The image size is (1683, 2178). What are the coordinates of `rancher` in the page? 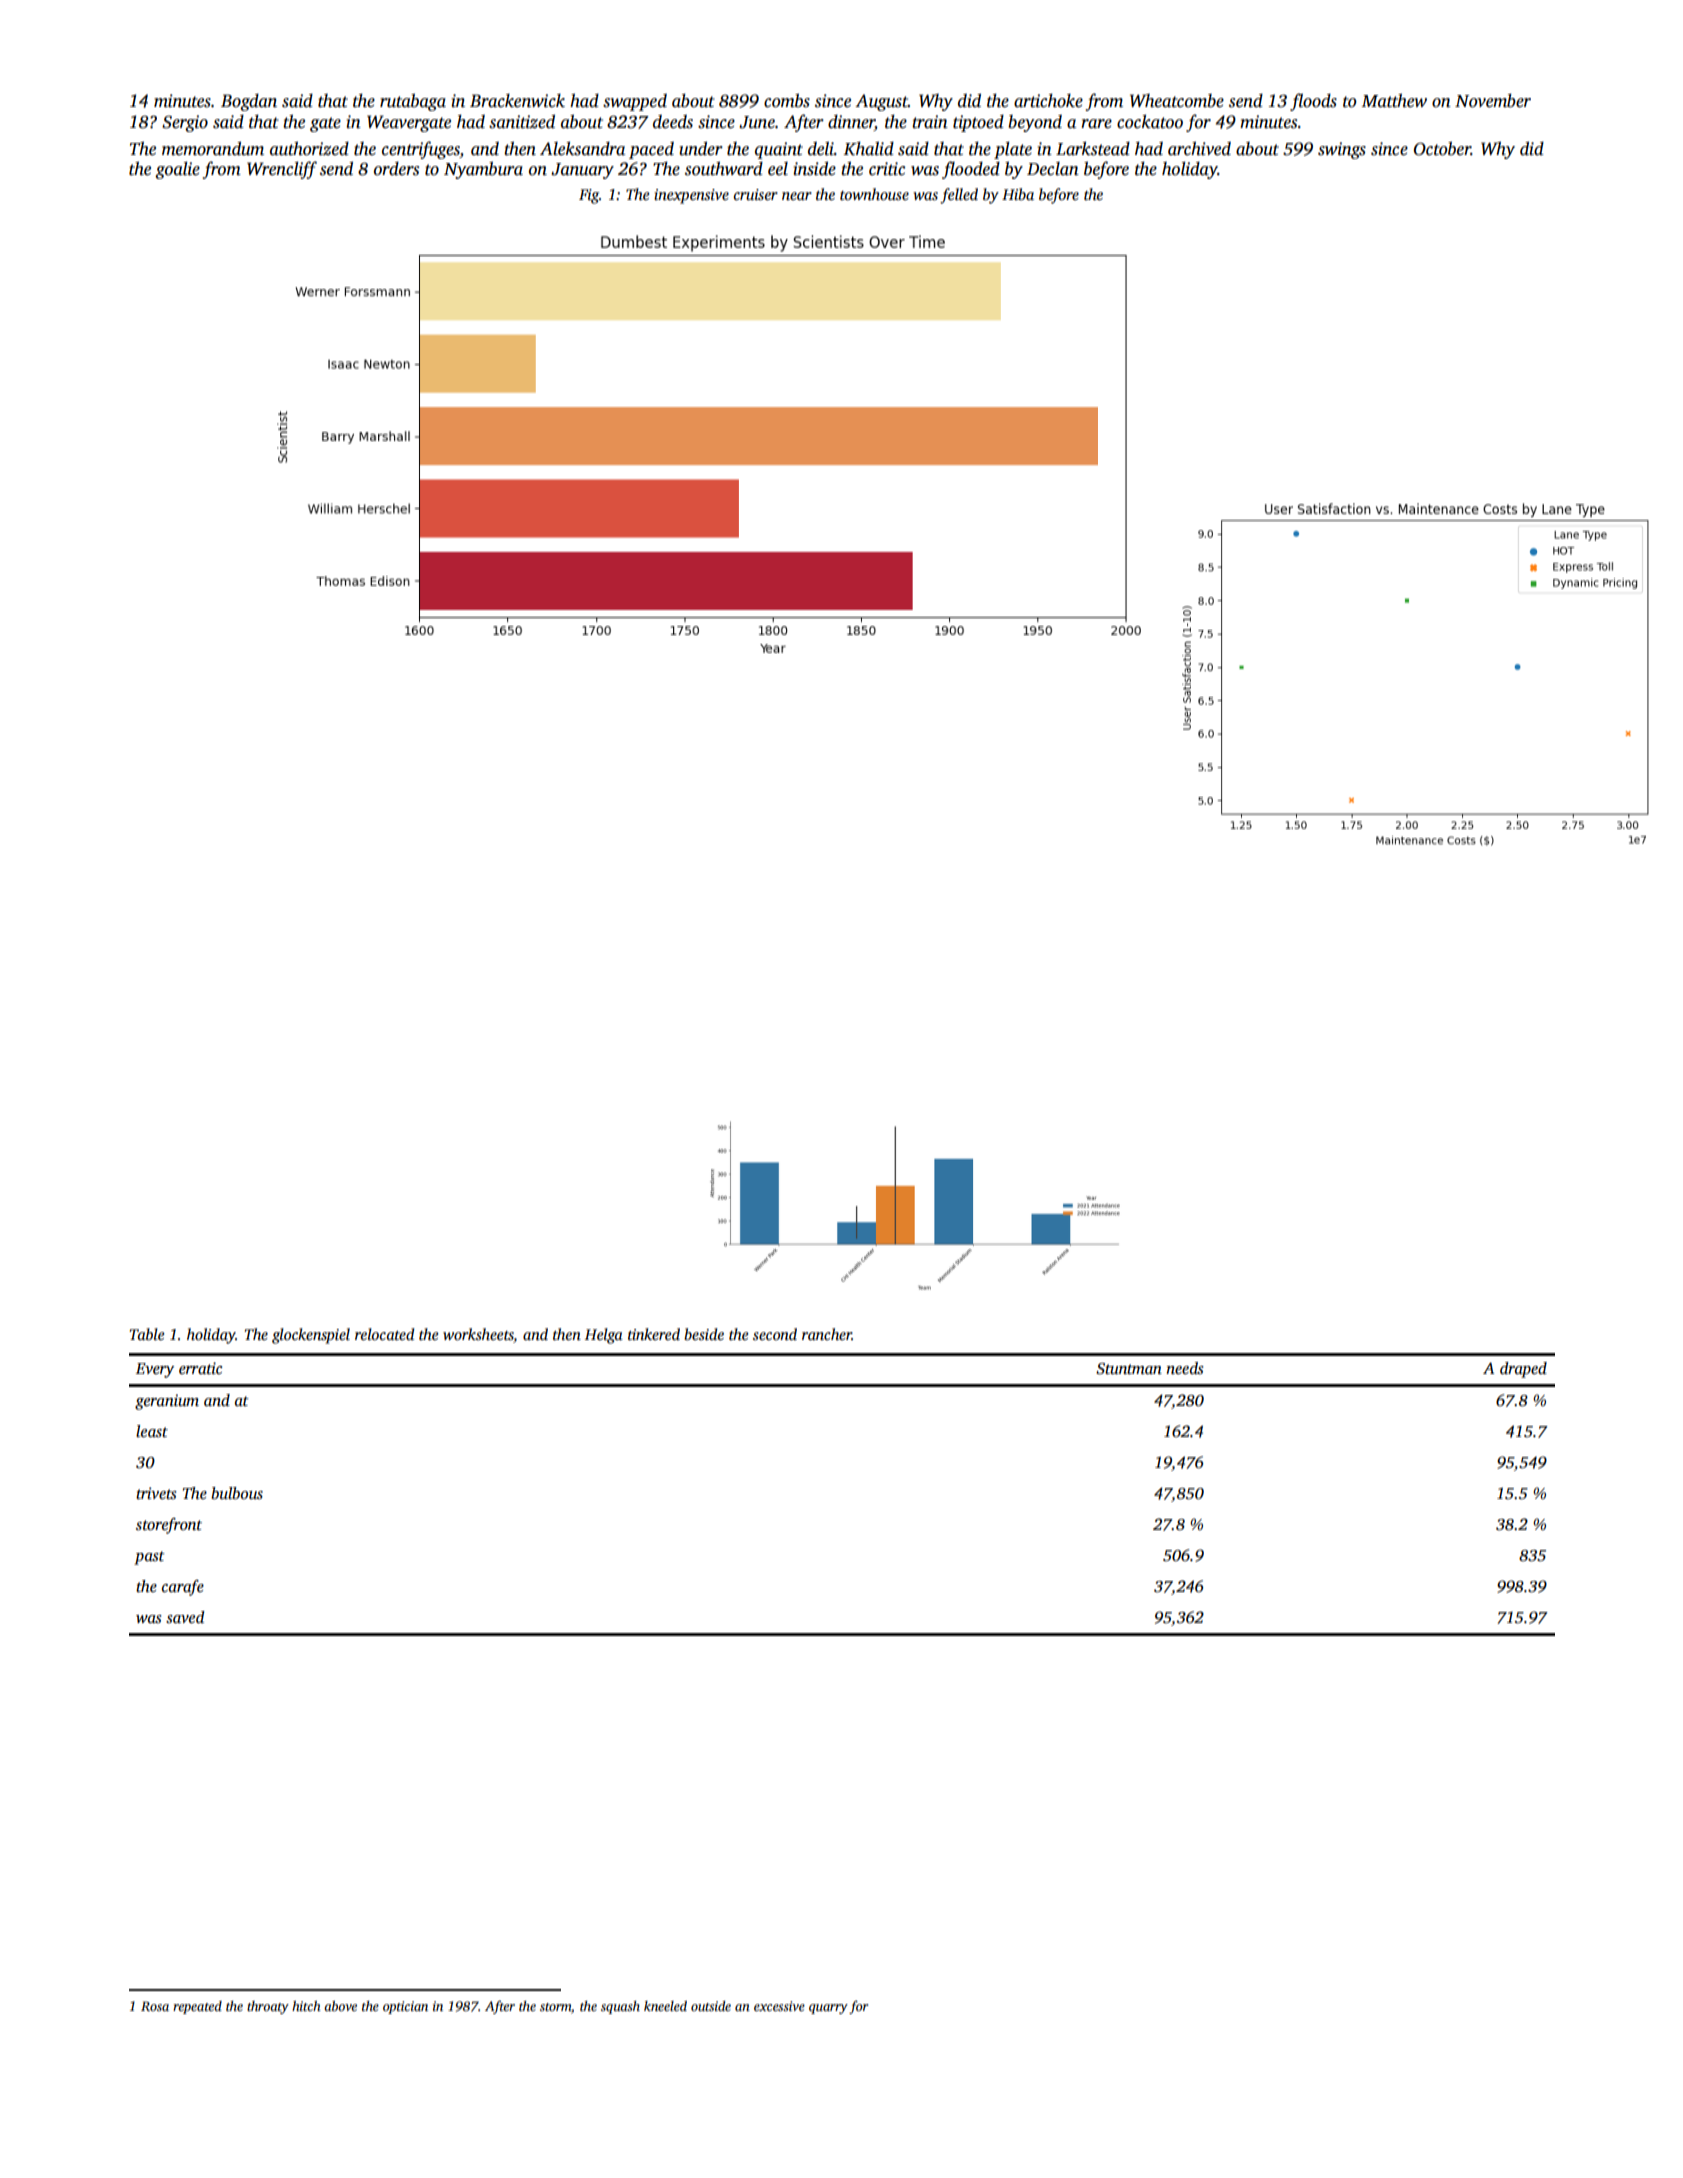 It's located at (827, 1334).
